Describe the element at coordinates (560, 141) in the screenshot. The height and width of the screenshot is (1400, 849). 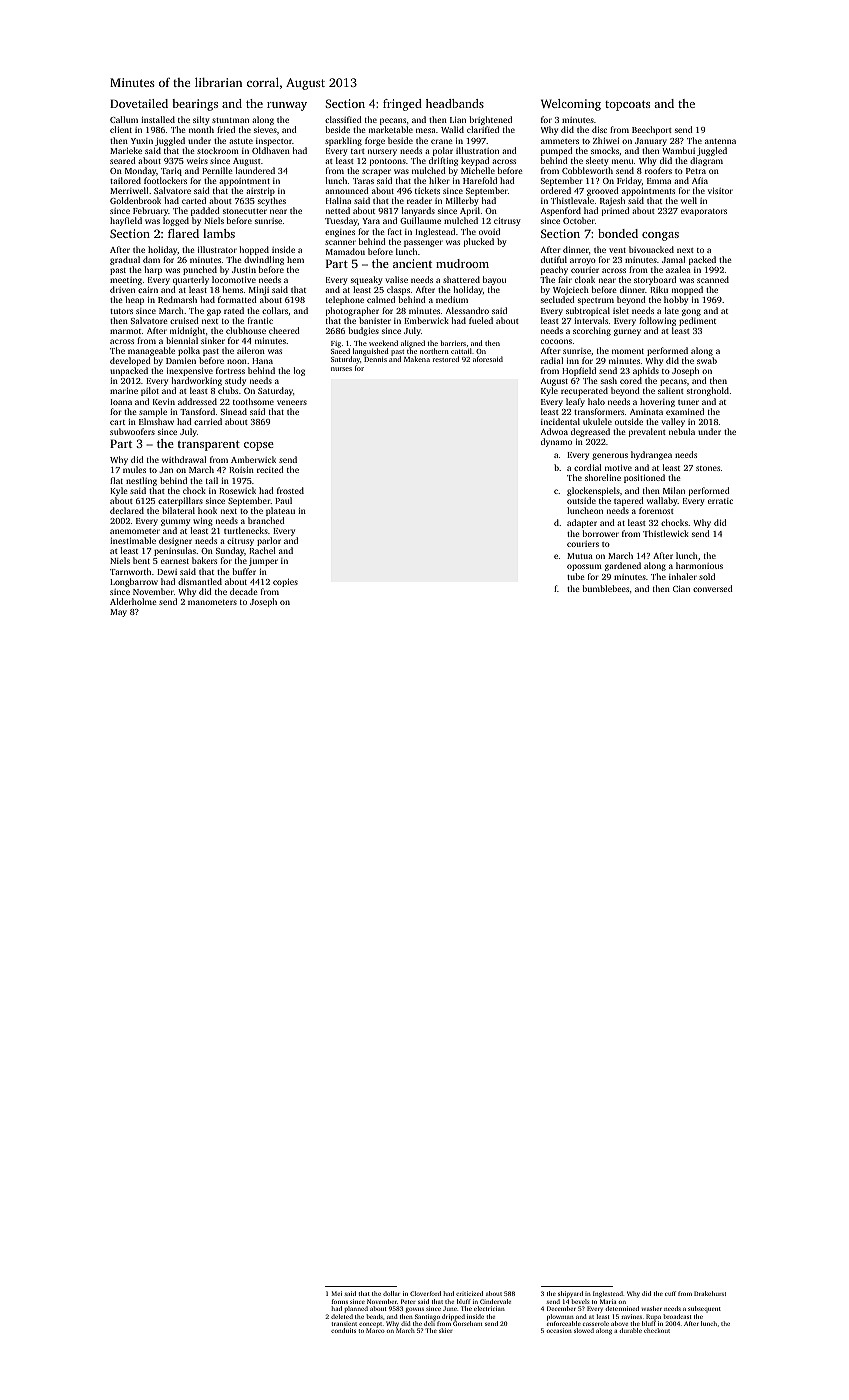
I see `ammeters` at that location.
